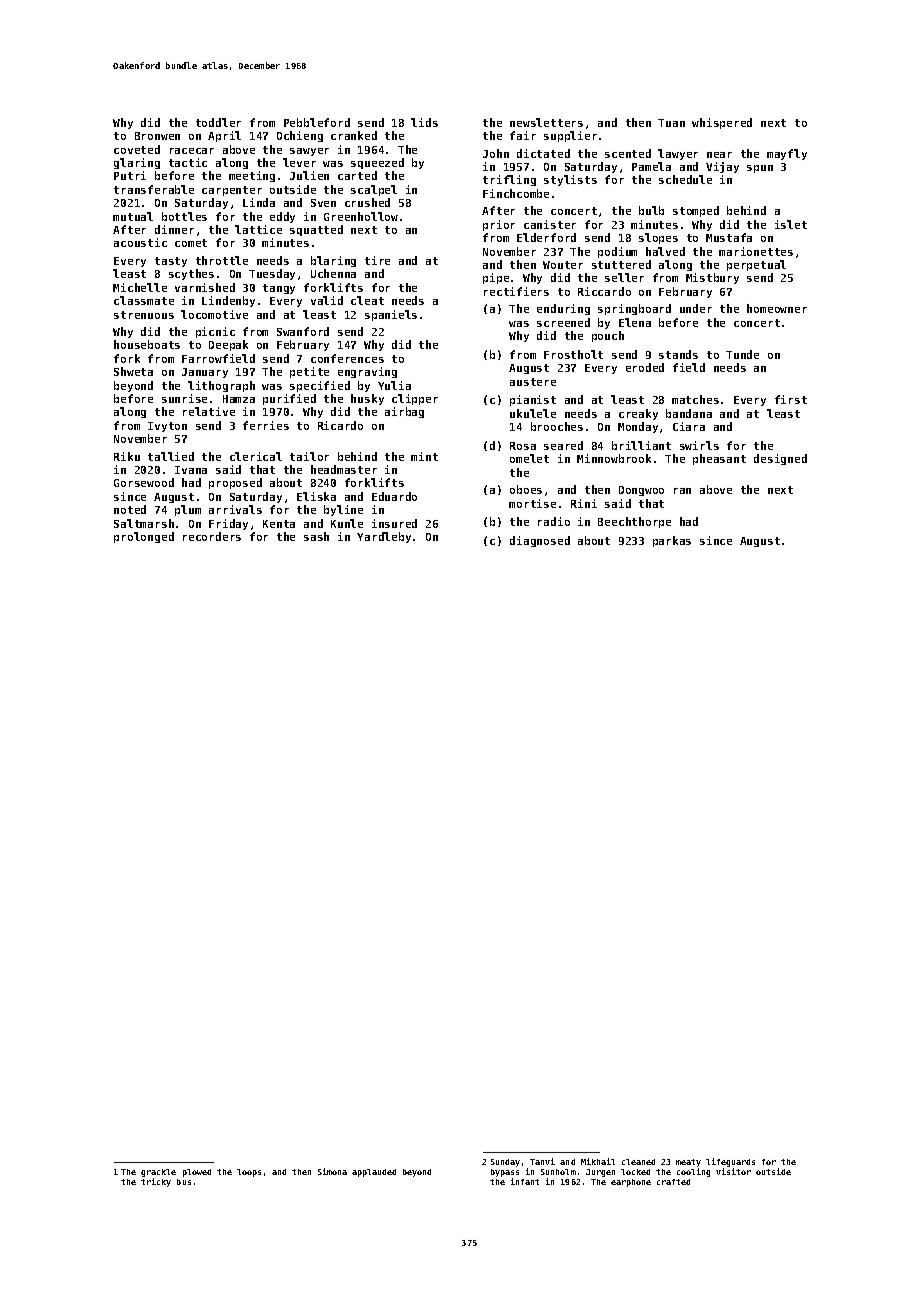 Image resolution: width=924 pixels, height=1308 pixels. Describe the element at coordinates (316, 536) in the document. I see `sash` at that location.
